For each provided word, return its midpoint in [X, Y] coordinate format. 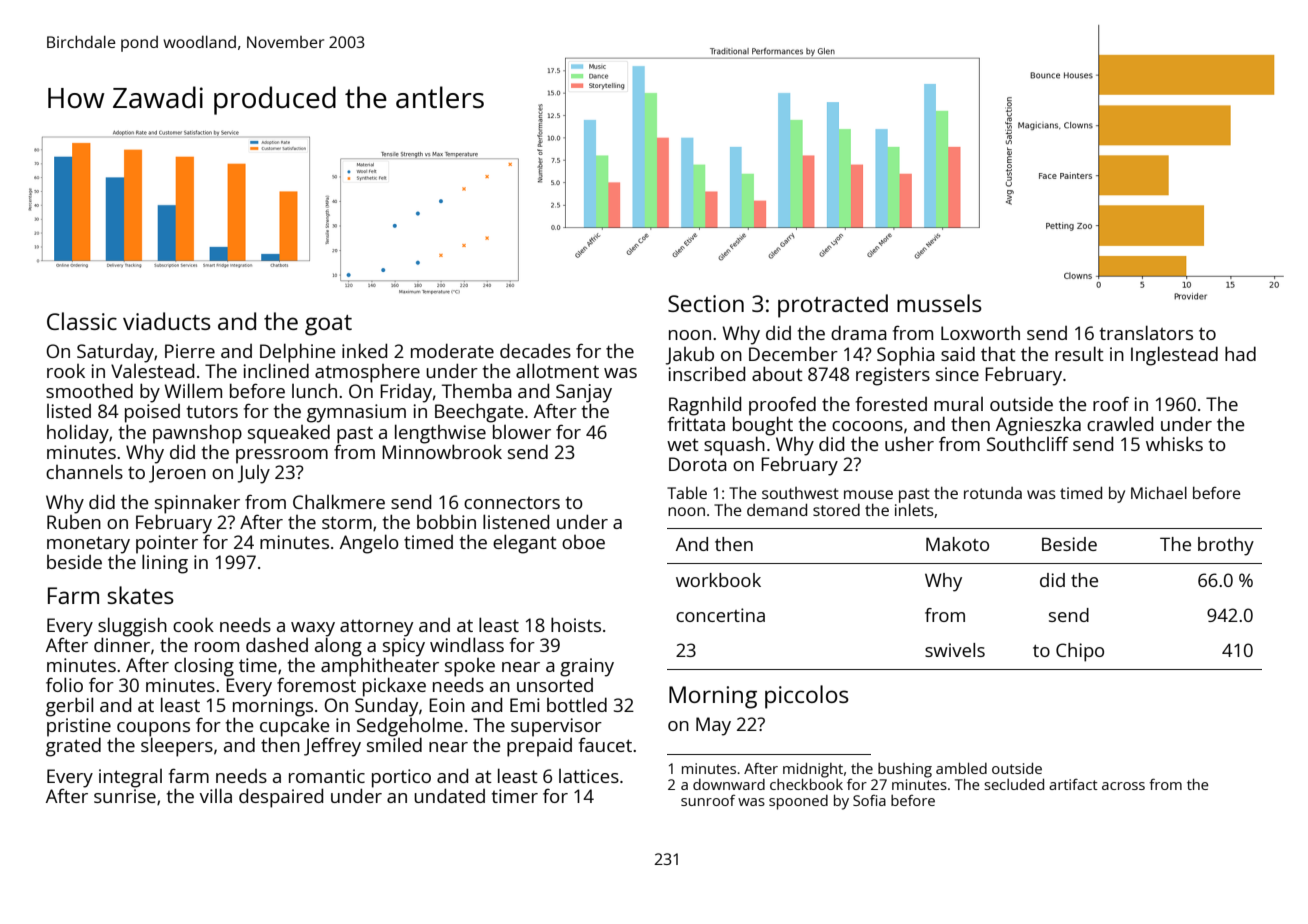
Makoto [957, 544]
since [957, 374]
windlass [467, 644]
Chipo [1080, 652]
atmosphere [367, 373]
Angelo [369, 544]
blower [522, 431]
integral [130, 778]
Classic [82, 321]
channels [84, 472]
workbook [718, 580]
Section [706, 303]
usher [909, 443]
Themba [477, 390]
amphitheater [380, 667]
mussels [939, 303]
